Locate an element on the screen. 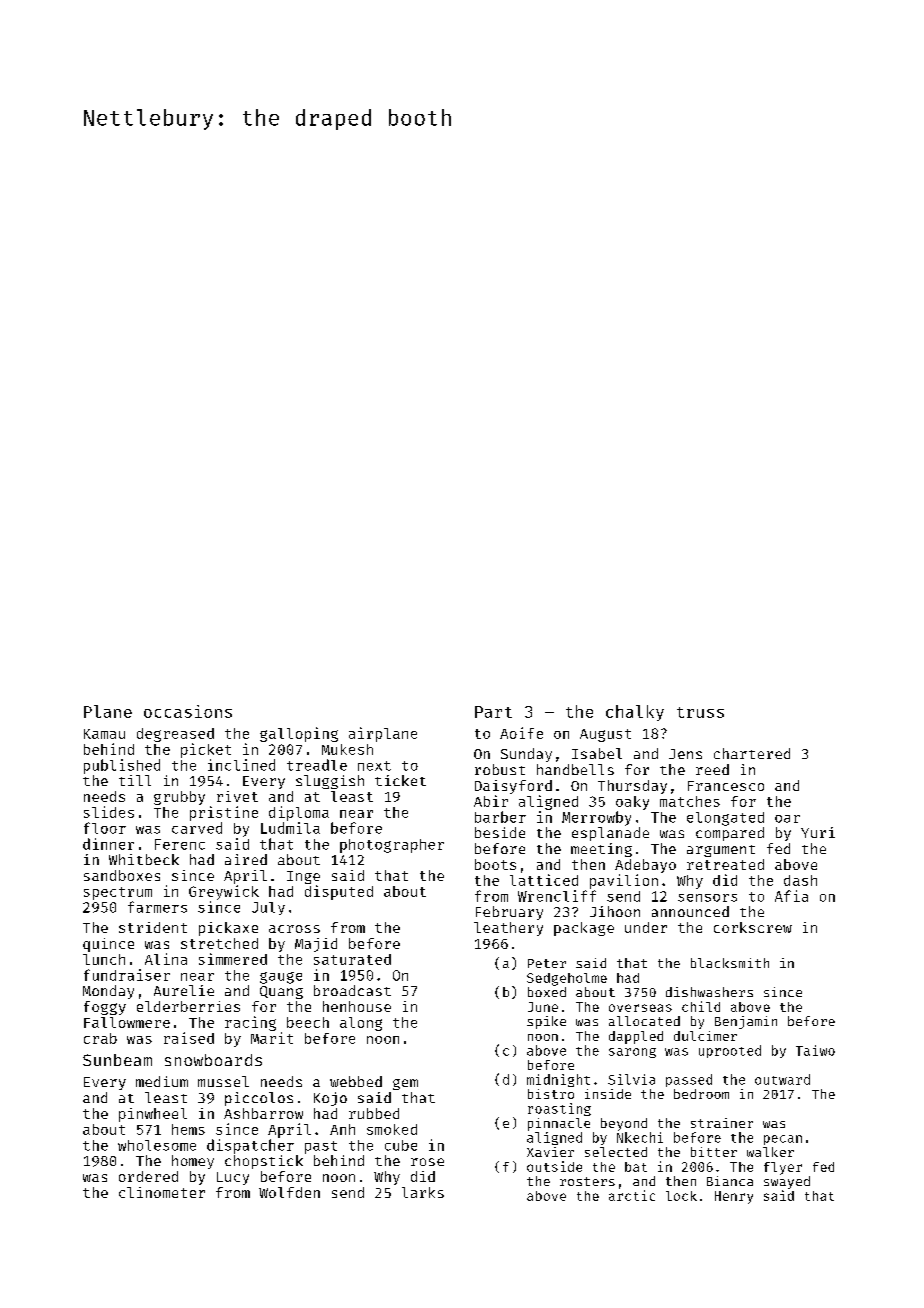 This screenshot has height=1308, width=924. truss is located at coordinates (700, 712).
